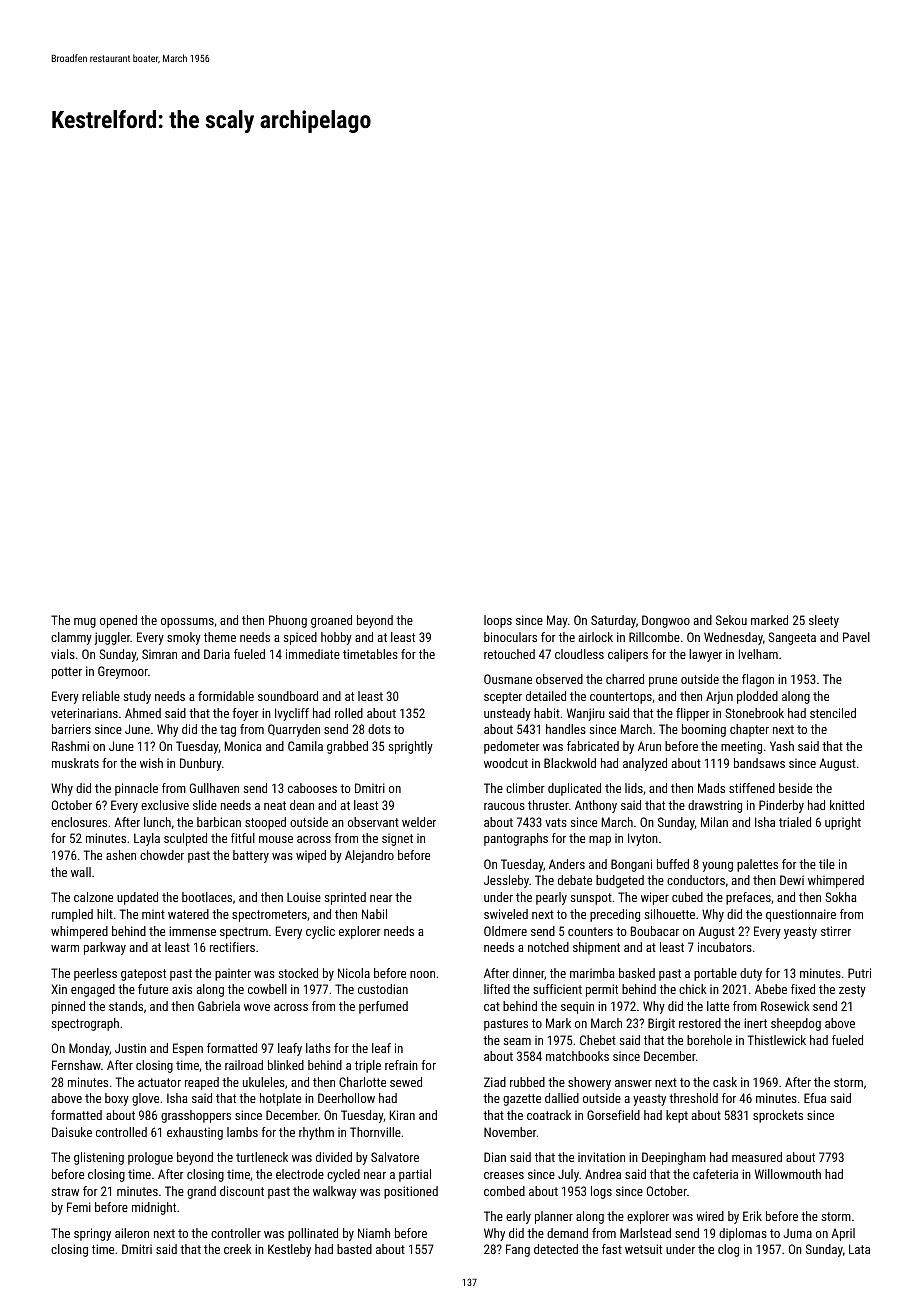 This screenshot has height=1308, width=924. What do you see at coordinates (506, 914) in the screenshot?
I see `swiveled` at bounding box center [506, 914].
